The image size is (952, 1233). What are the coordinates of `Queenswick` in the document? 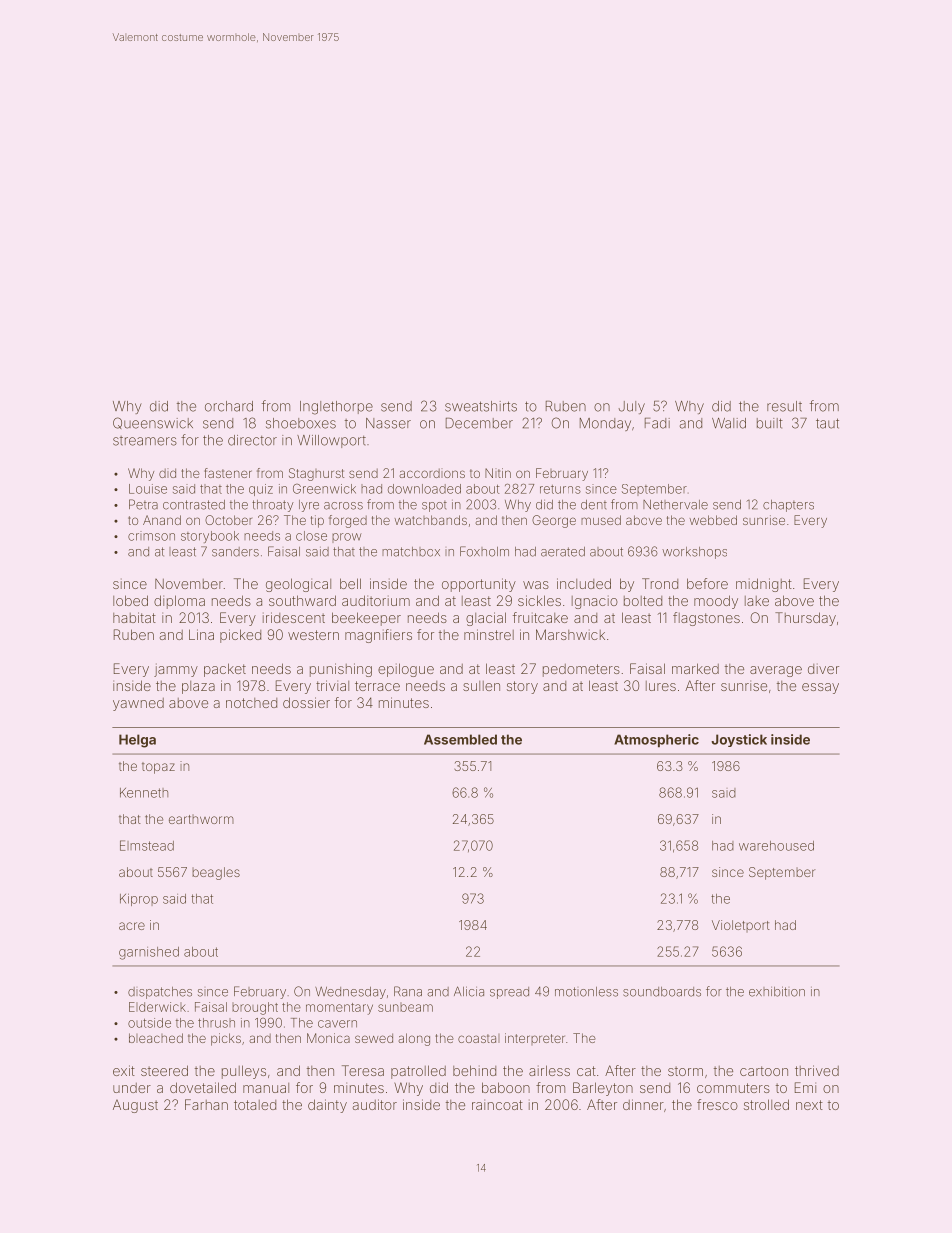 It's located at (153, 423).
